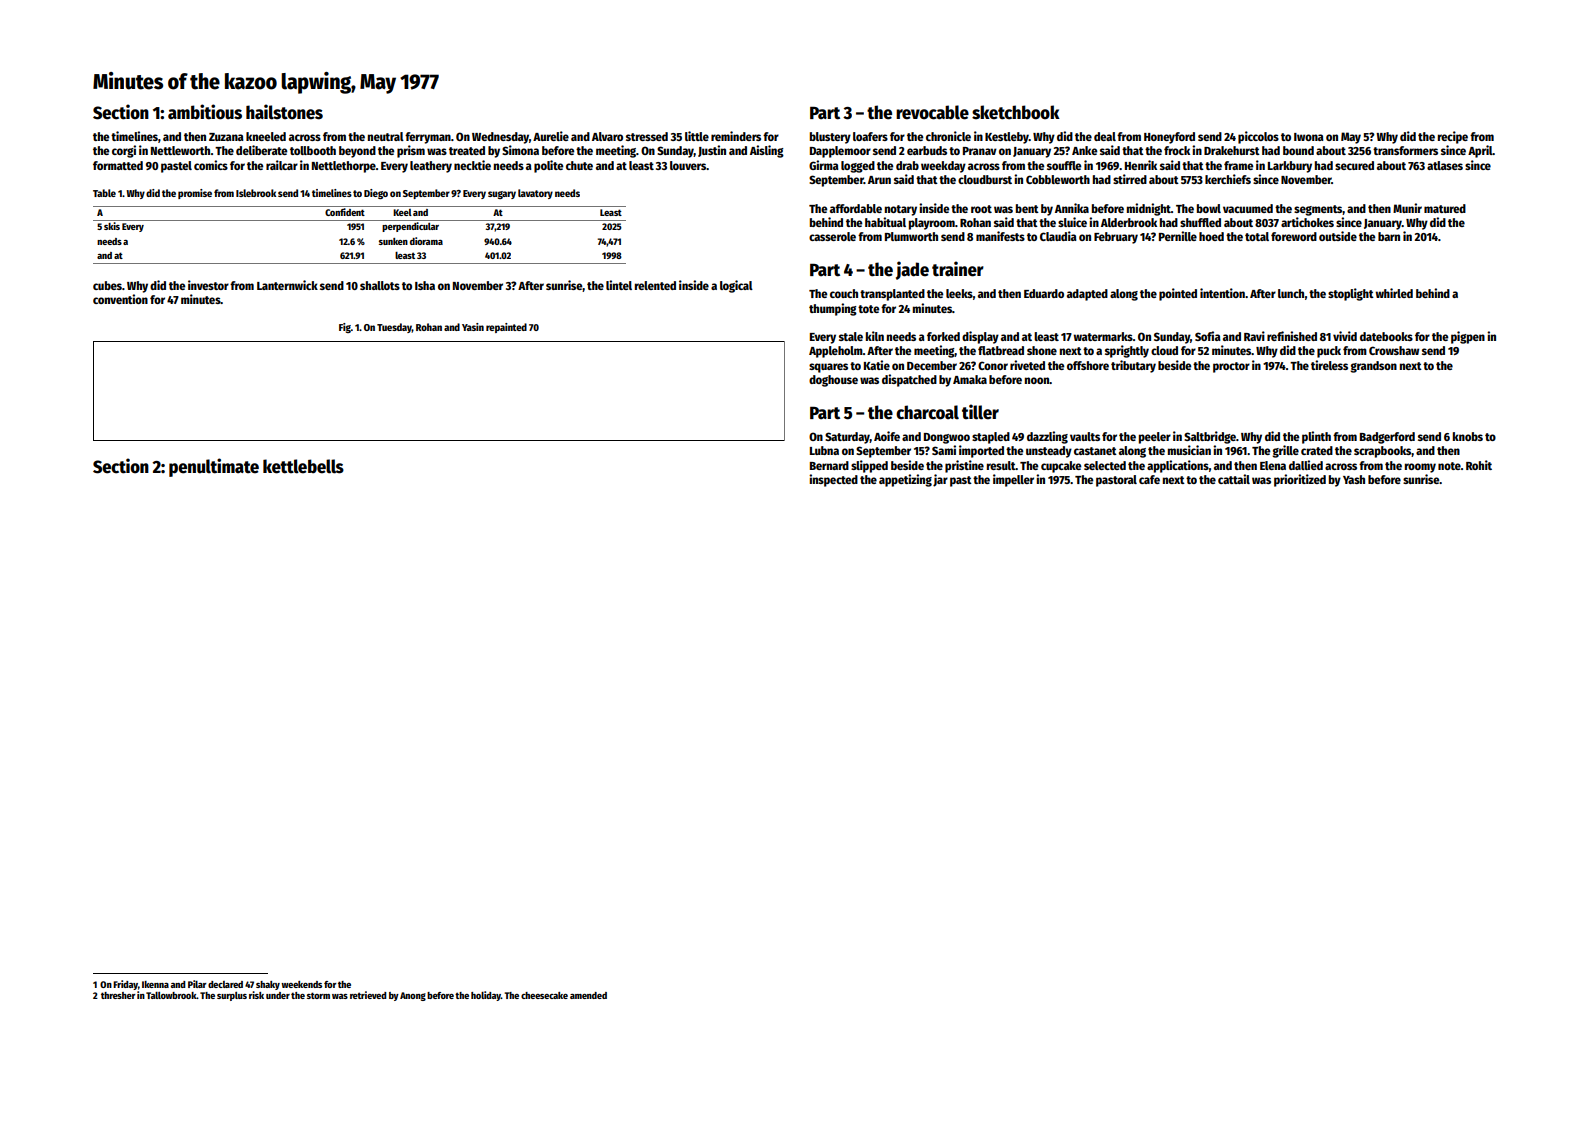 This screenshot has height=1127, width=1594. What do you see at coordinates (413, 996) in the screenshot?
I see `Anong` at bounding box center [413, 996].
